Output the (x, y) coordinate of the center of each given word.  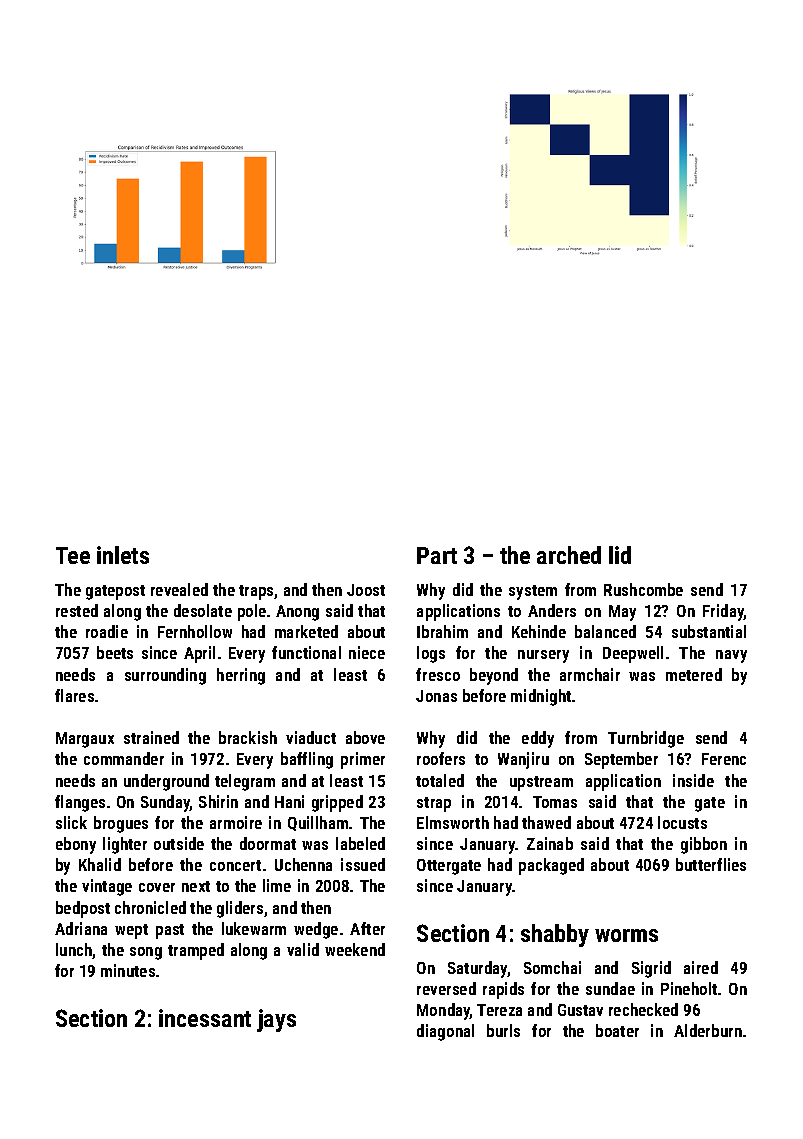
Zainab (550, 843)
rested (77, 610)
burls (503, 1030)
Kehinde (539, 631)
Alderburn (708, 1030)
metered (694, 674)
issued (363, 864)
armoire (236, 822)
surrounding (165, 676)
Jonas (436, 696)
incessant (205, 1018)
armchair (590, 674)
